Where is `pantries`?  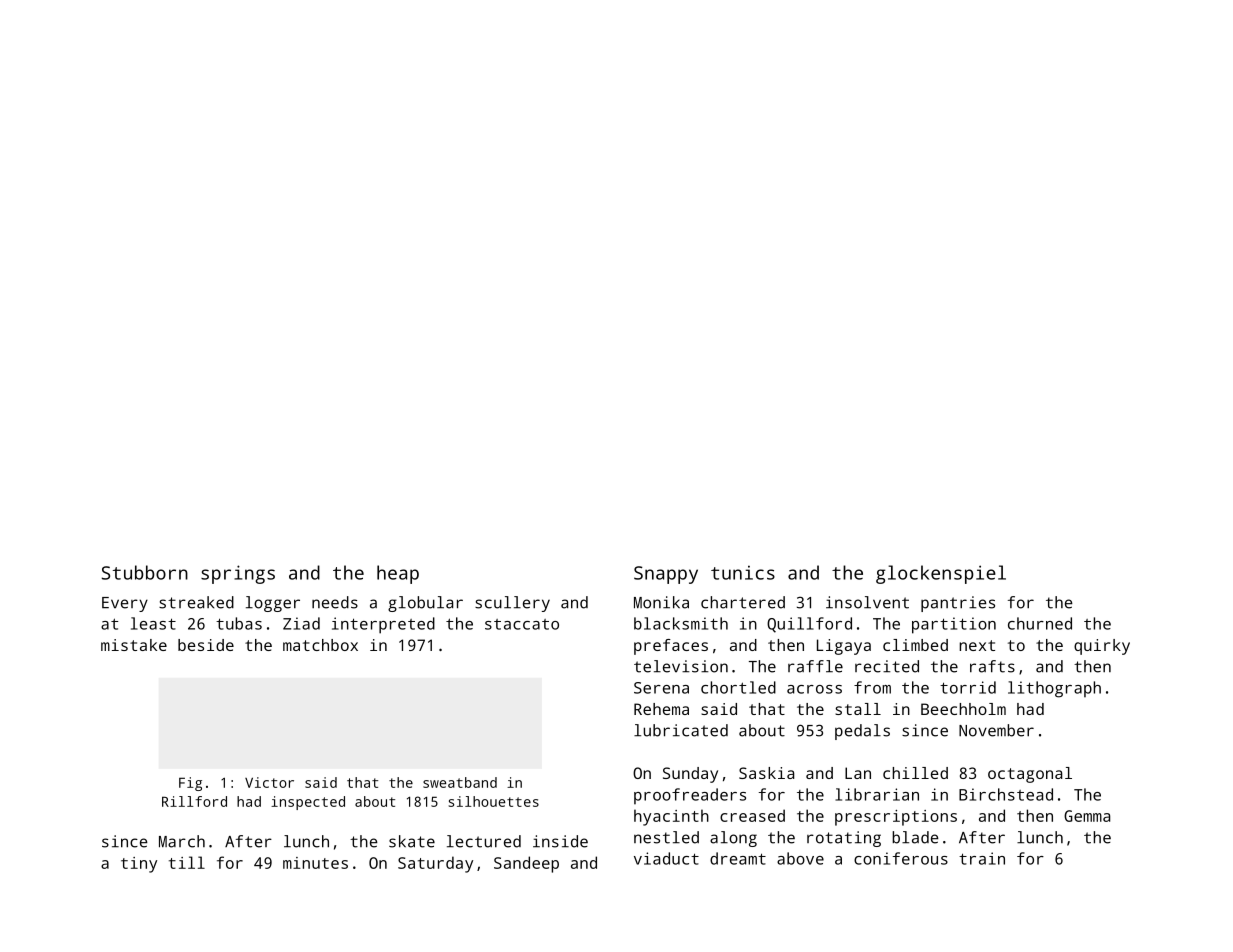 pantries is located at coordinates (958, 604).
